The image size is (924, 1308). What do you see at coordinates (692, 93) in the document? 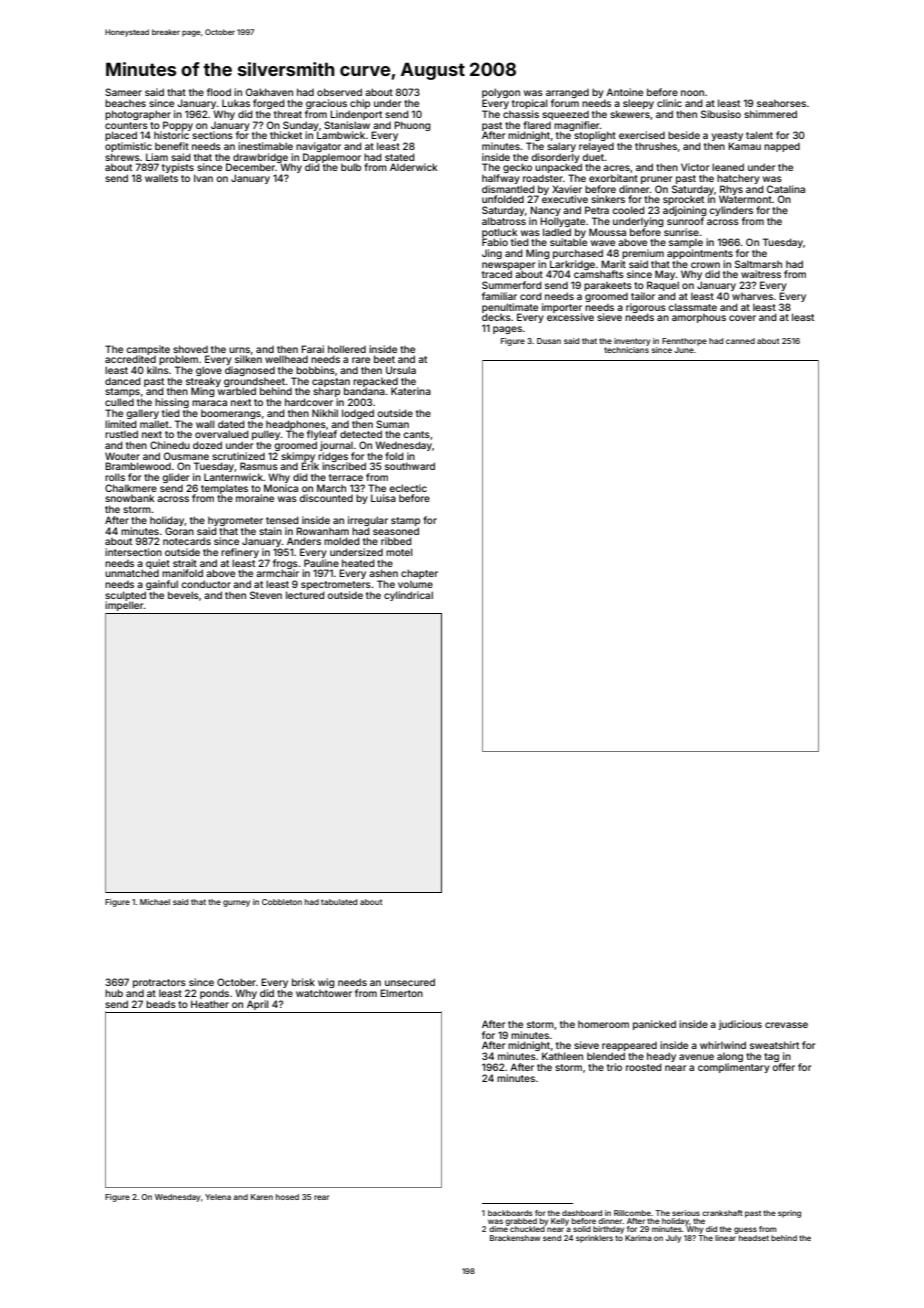
I see `noon` at bounding box center [692, 93].
